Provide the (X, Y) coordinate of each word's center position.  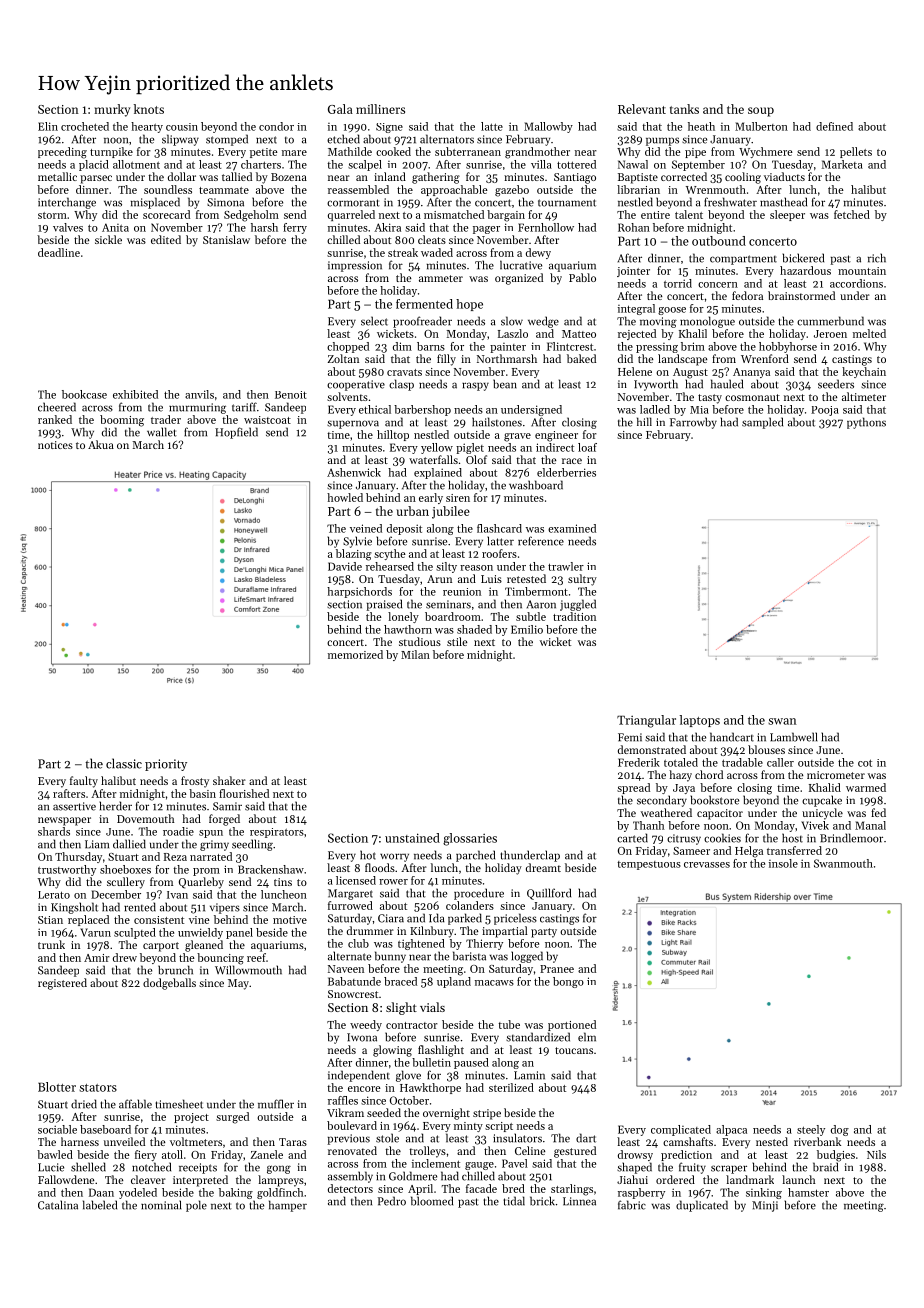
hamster (808, 1192)
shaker (229, 780)
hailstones (497, 422)
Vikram (345, 1112)
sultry (582, 580)
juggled (578, 605)
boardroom (453, 616)
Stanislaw (226, 239)
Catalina (58, 1205)
